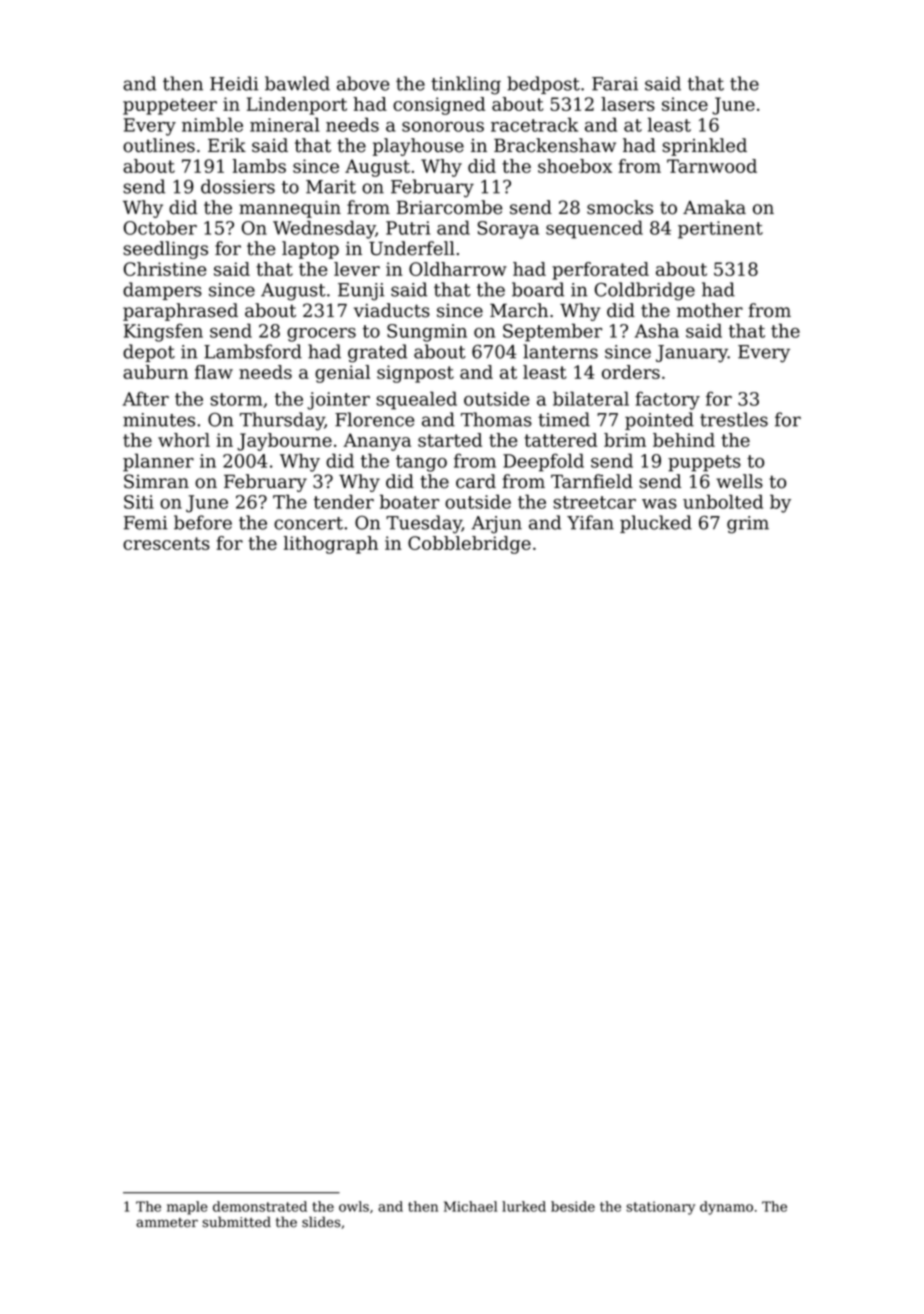 The width and height of the screenshot is (924, 1314). What do you see at coordinates (524, 1206) in the screenshot?
I see `lurked` at bounding box center [524, 1206].
